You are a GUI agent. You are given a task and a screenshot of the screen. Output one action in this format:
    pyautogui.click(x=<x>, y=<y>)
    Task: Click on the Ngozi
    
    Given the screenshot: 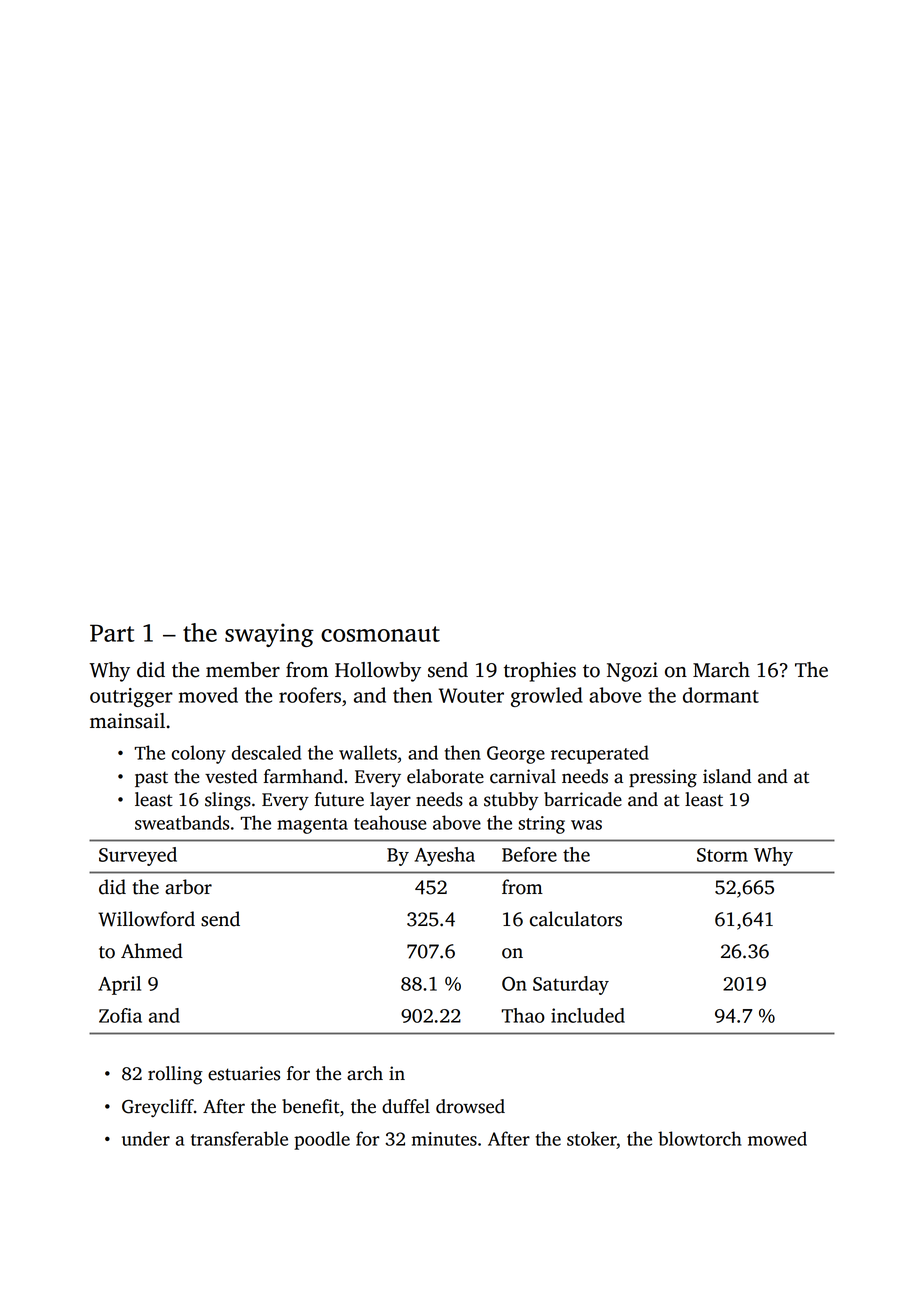 What is the action you would take?
    pyautogui.click(x=632, y=672)
